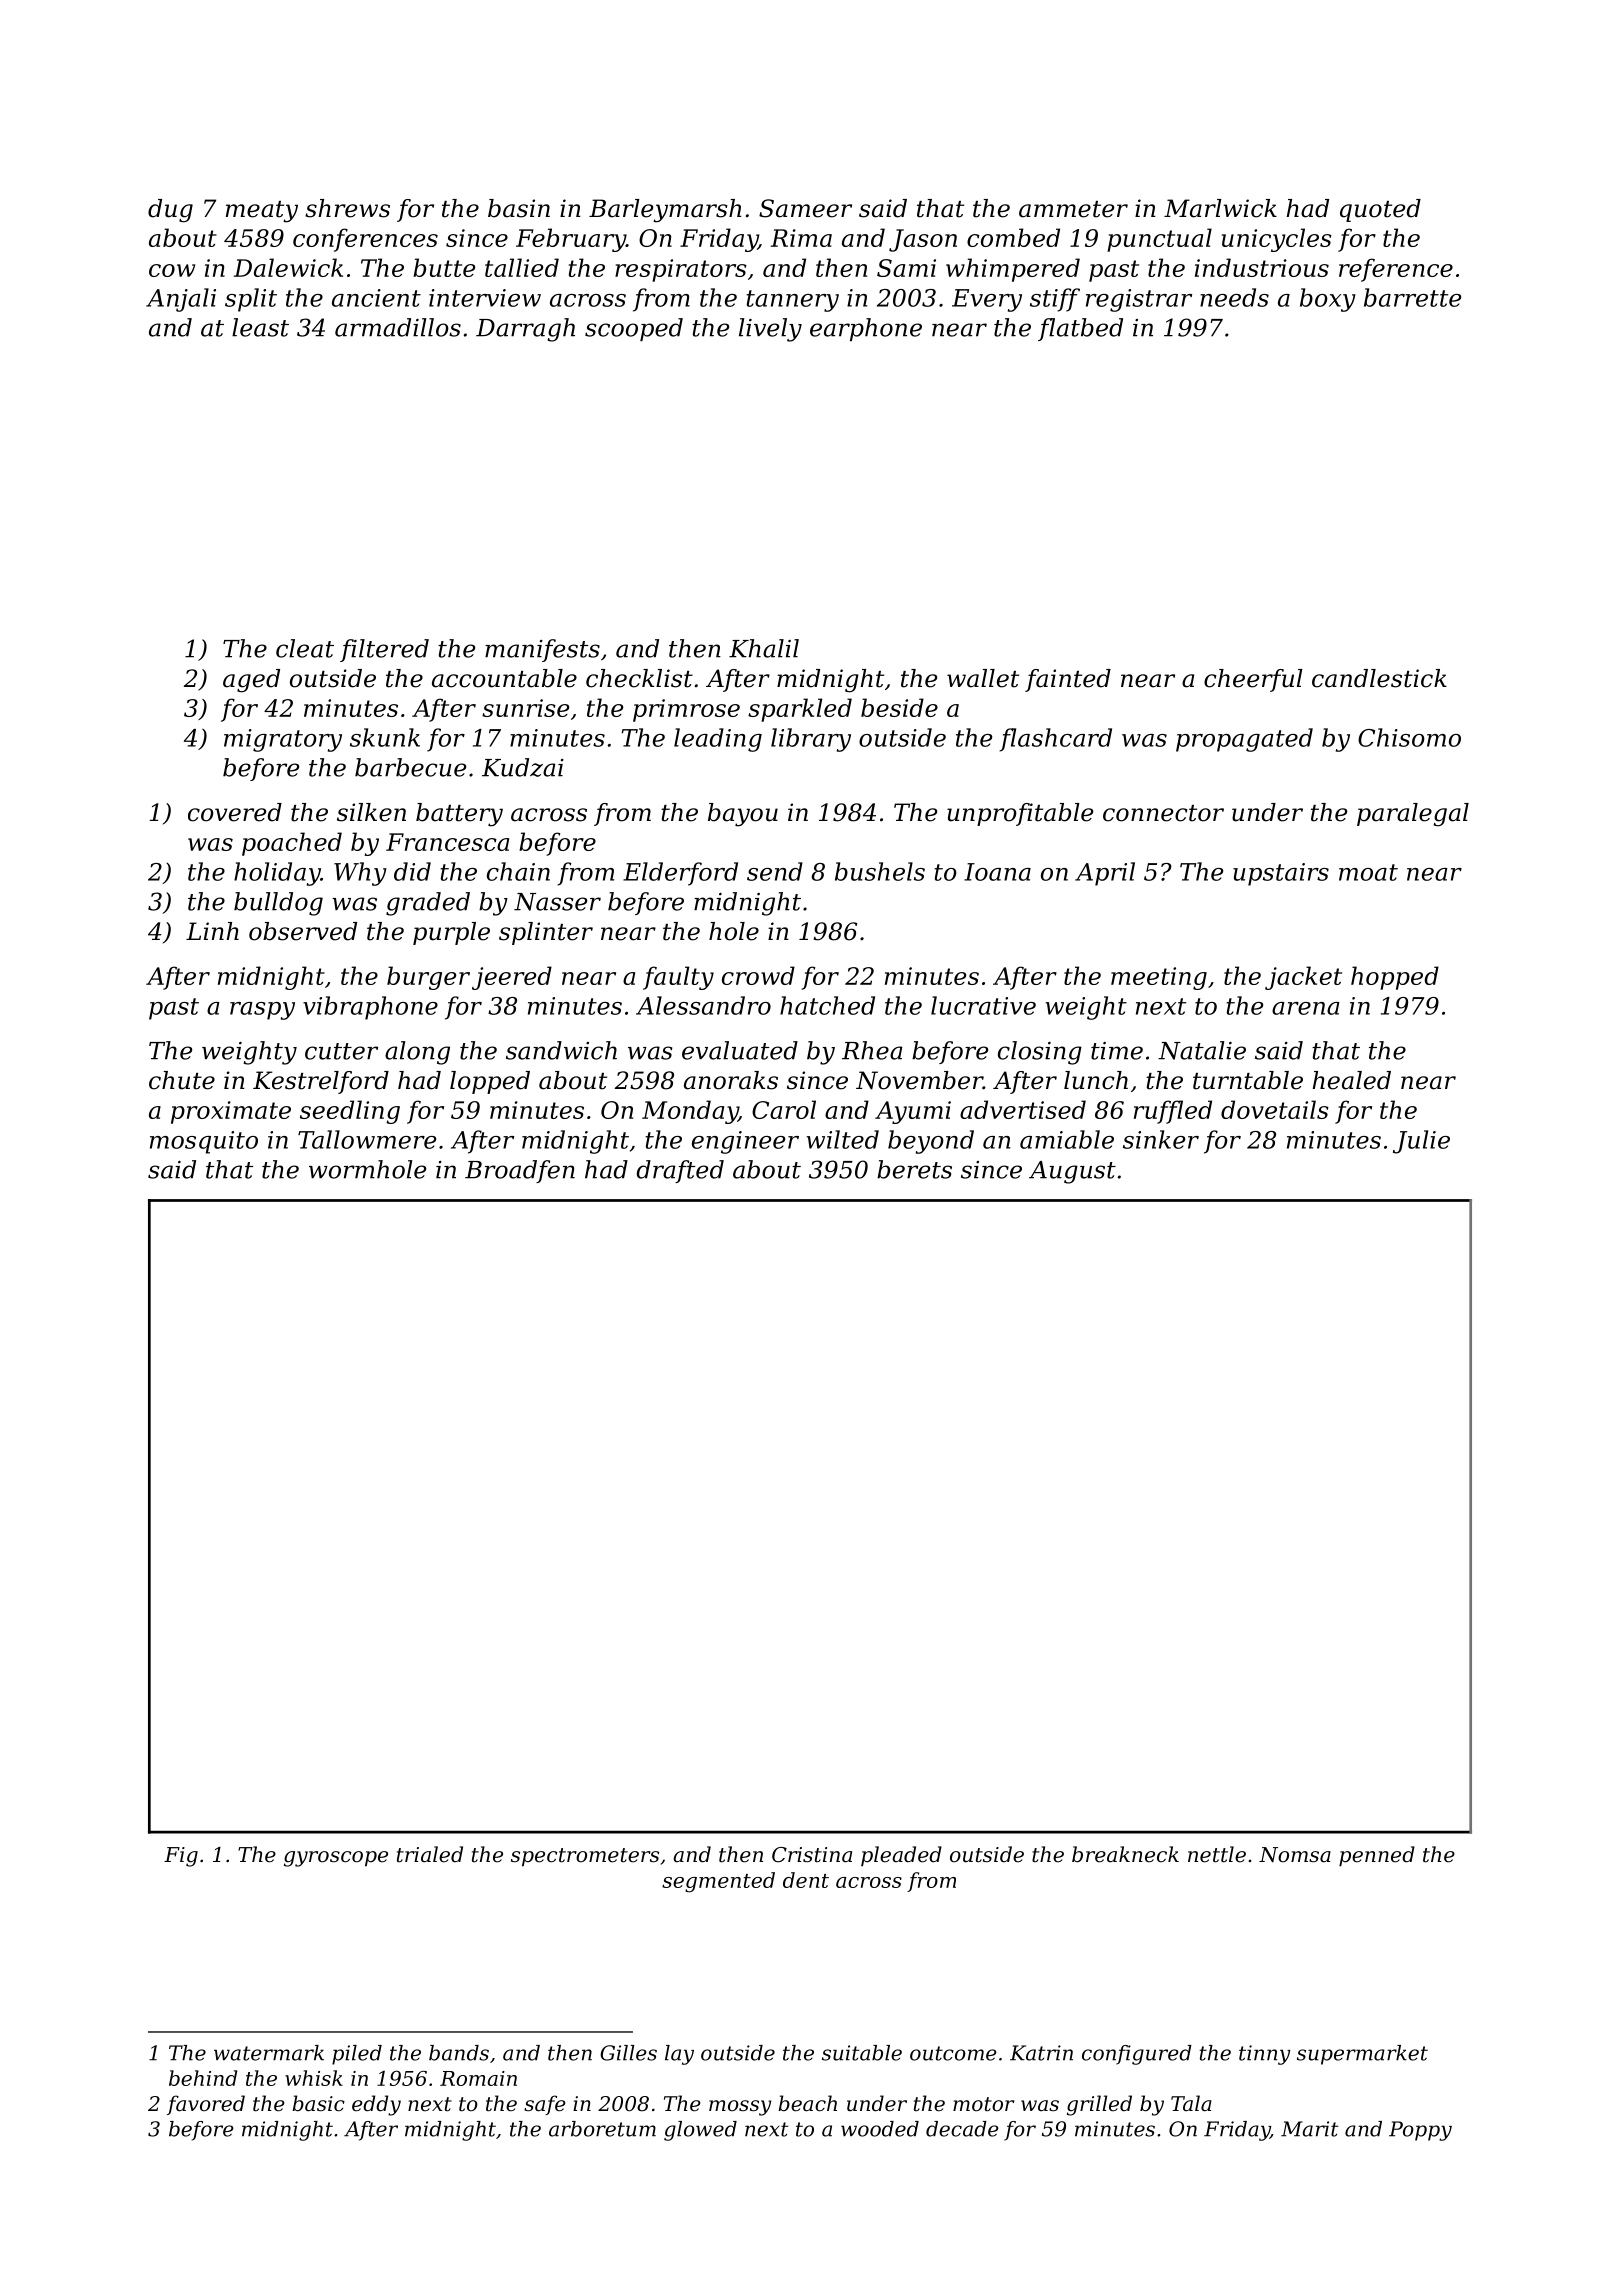  Describe the element at coordinates (1073, 209) in the document. I see `ammeter` at that location.
